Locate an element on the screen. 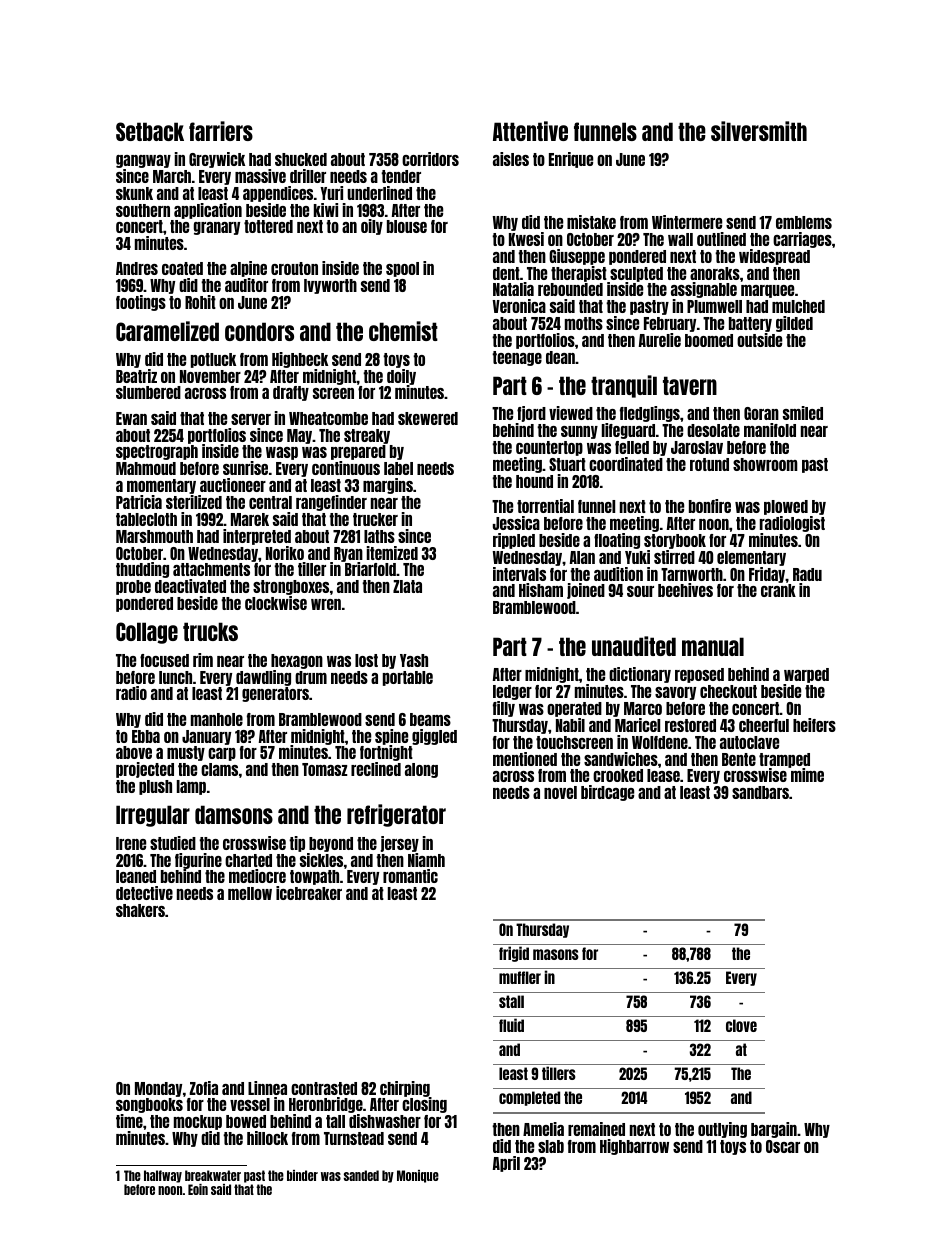  closing is located at coordinates (424, 1105).
